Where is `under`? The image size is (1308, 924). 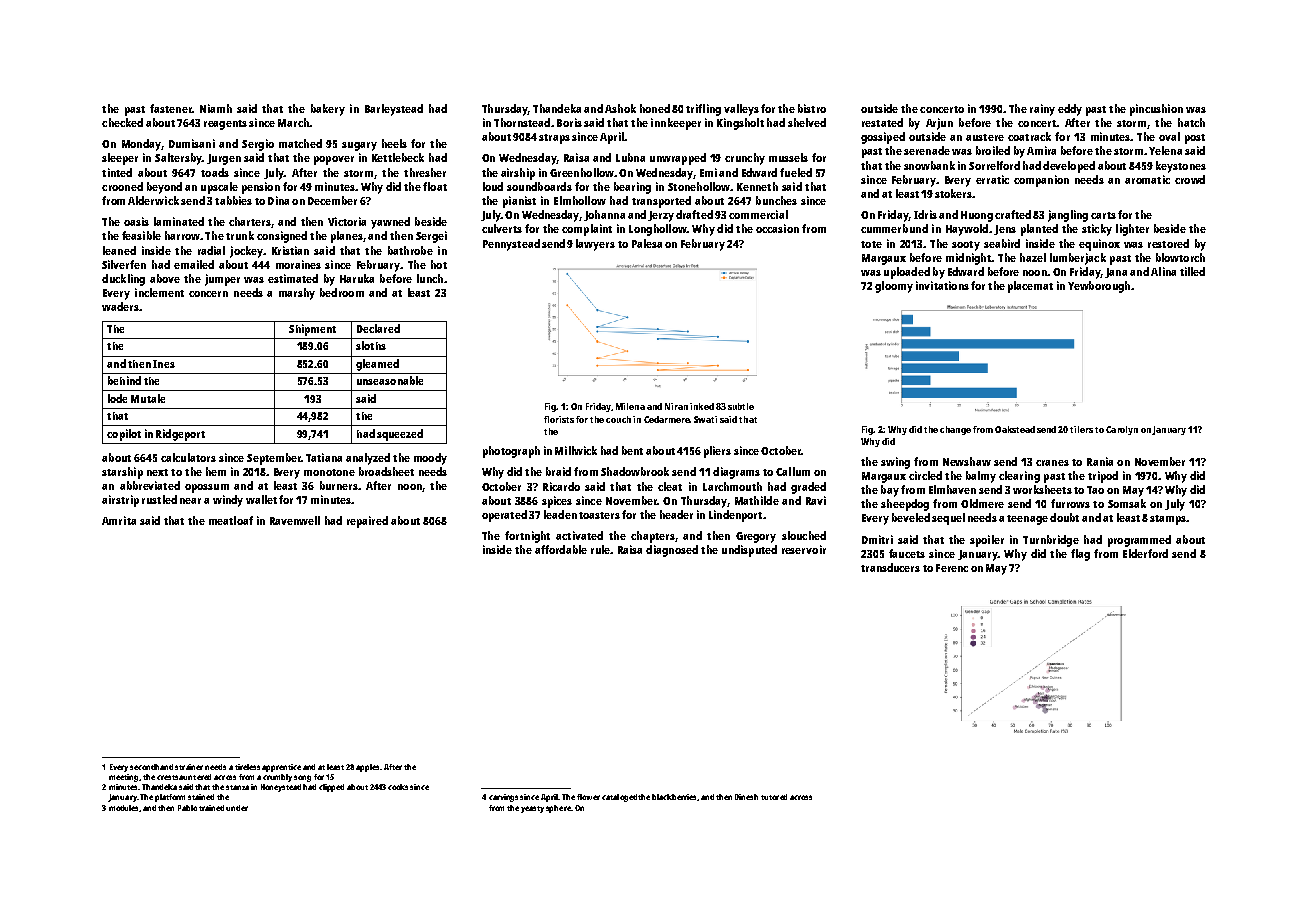 under is located at coordinates (237, 808).
